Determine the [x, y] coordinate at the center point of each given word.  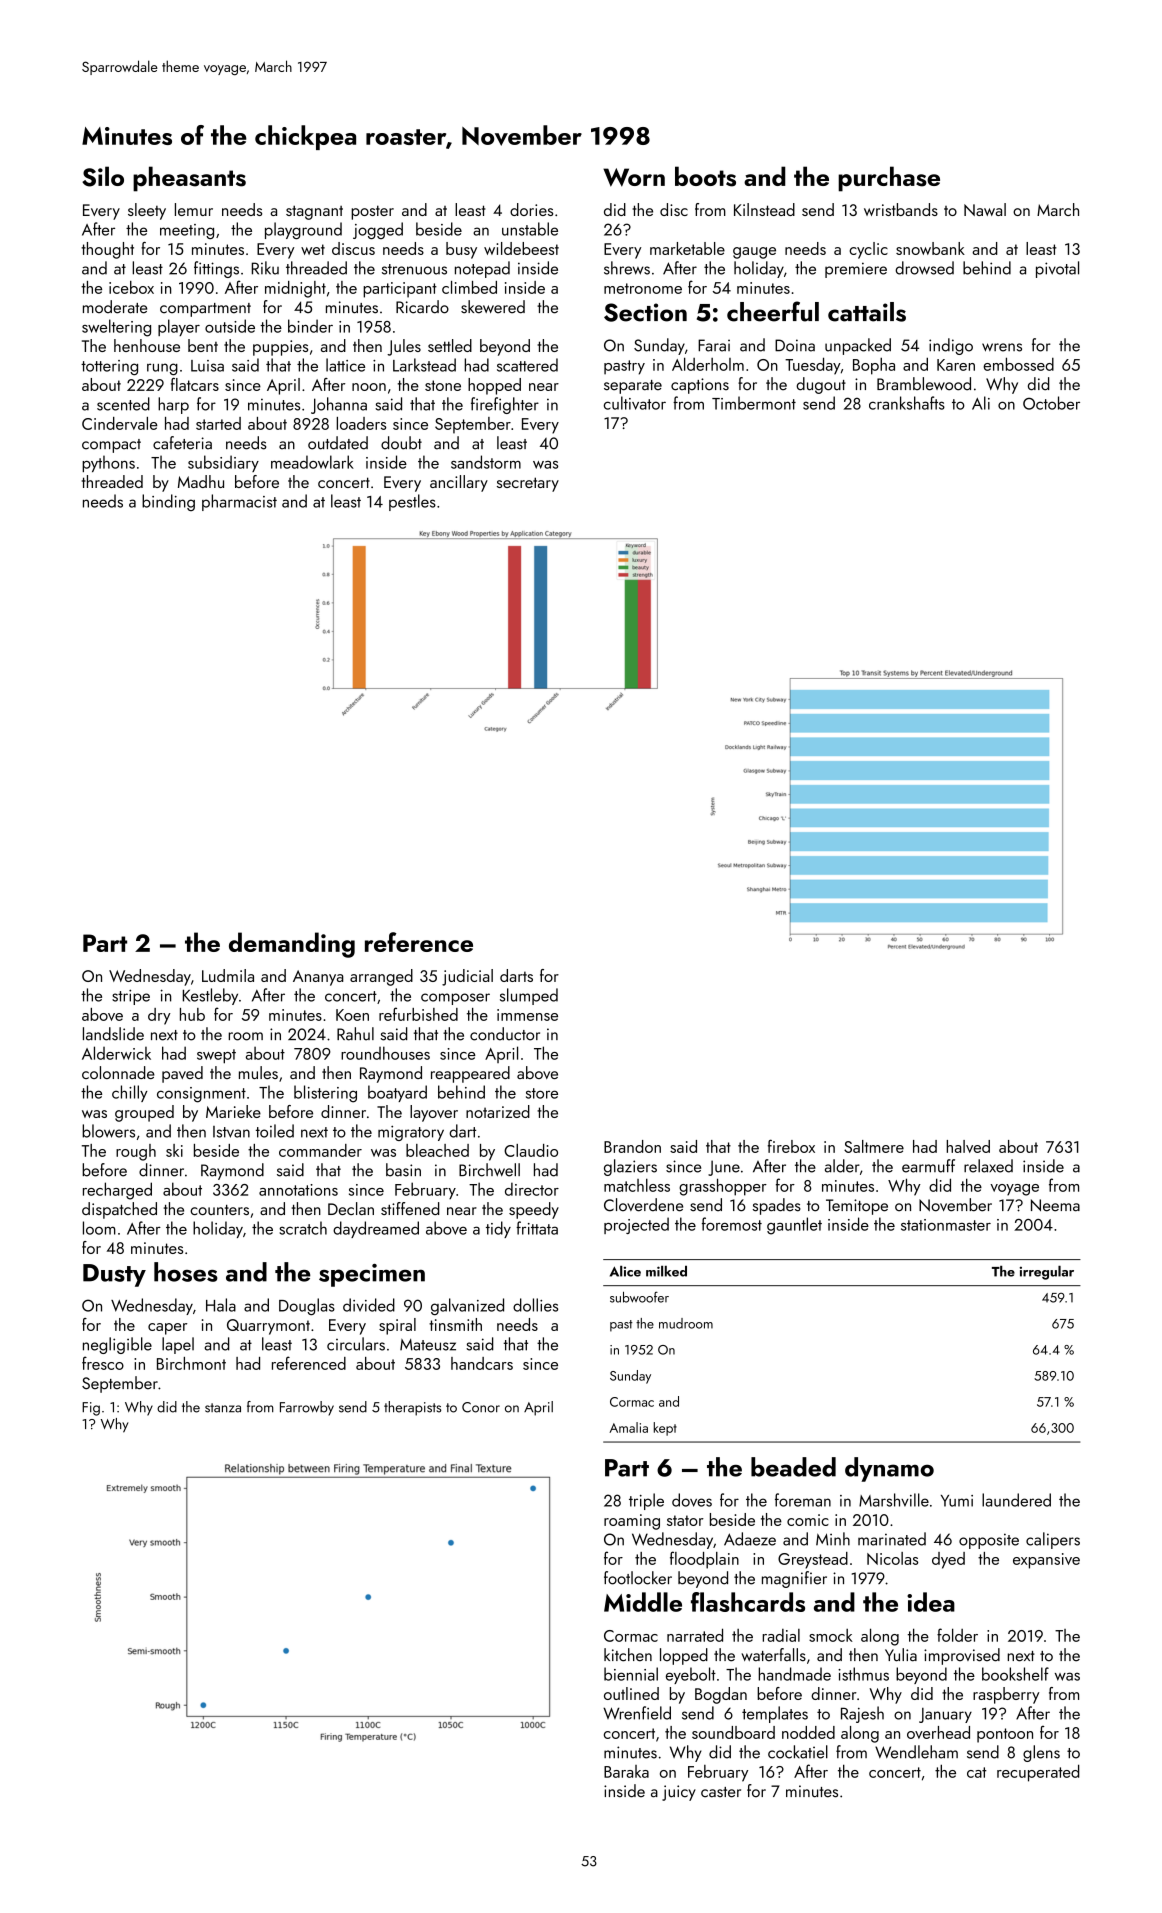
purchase [889, 179]
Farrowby [307, 1408]
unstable [530, 229]
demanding [292, 945]
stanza [223, 1408]
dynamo [889, 1469]
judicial [467, 977]
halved [968, 1146]
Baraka [626, 1771]
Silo [103, 176]
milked [666, 1271]
